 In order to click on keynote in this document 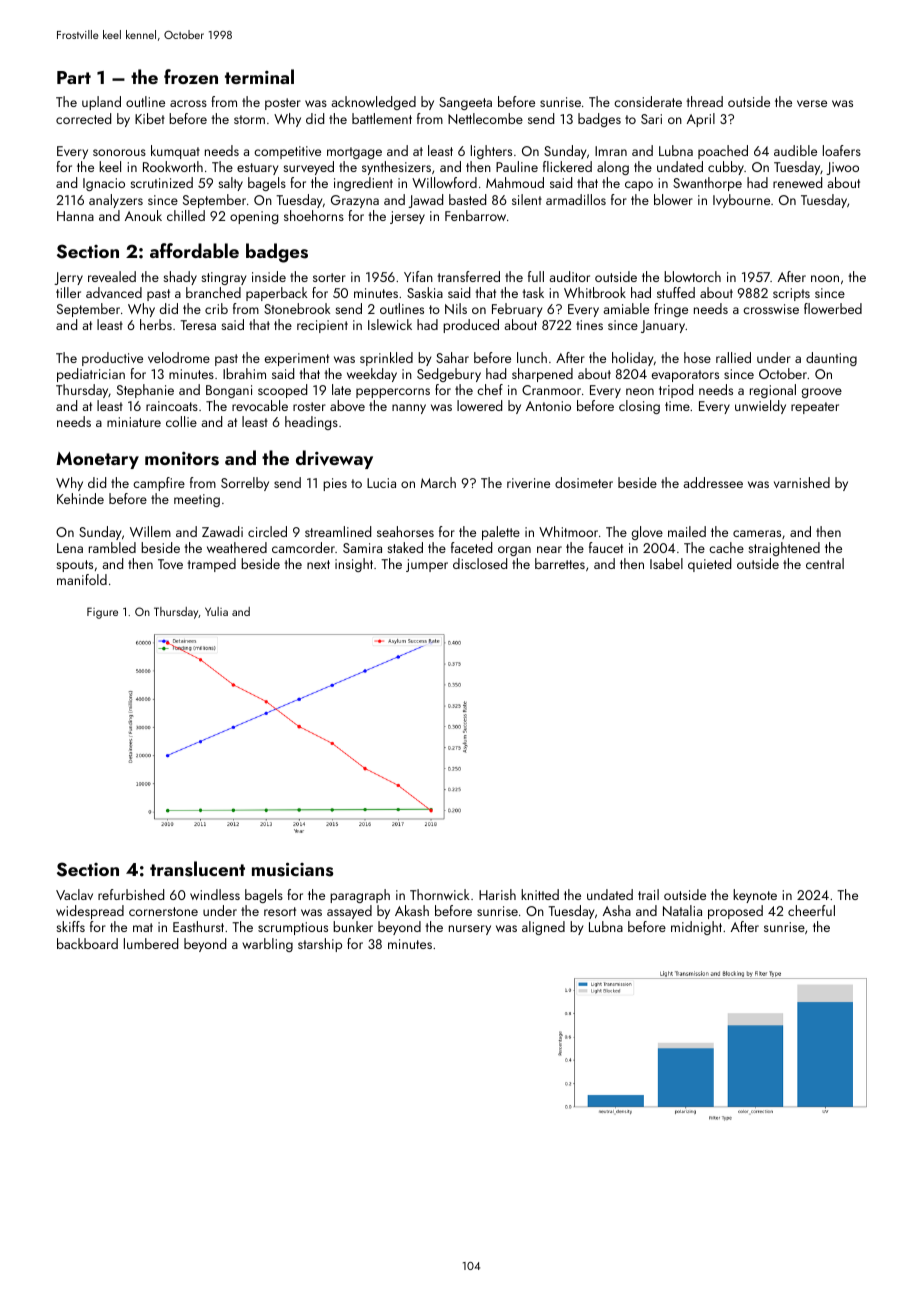, I will do `click(755, 896)`.
